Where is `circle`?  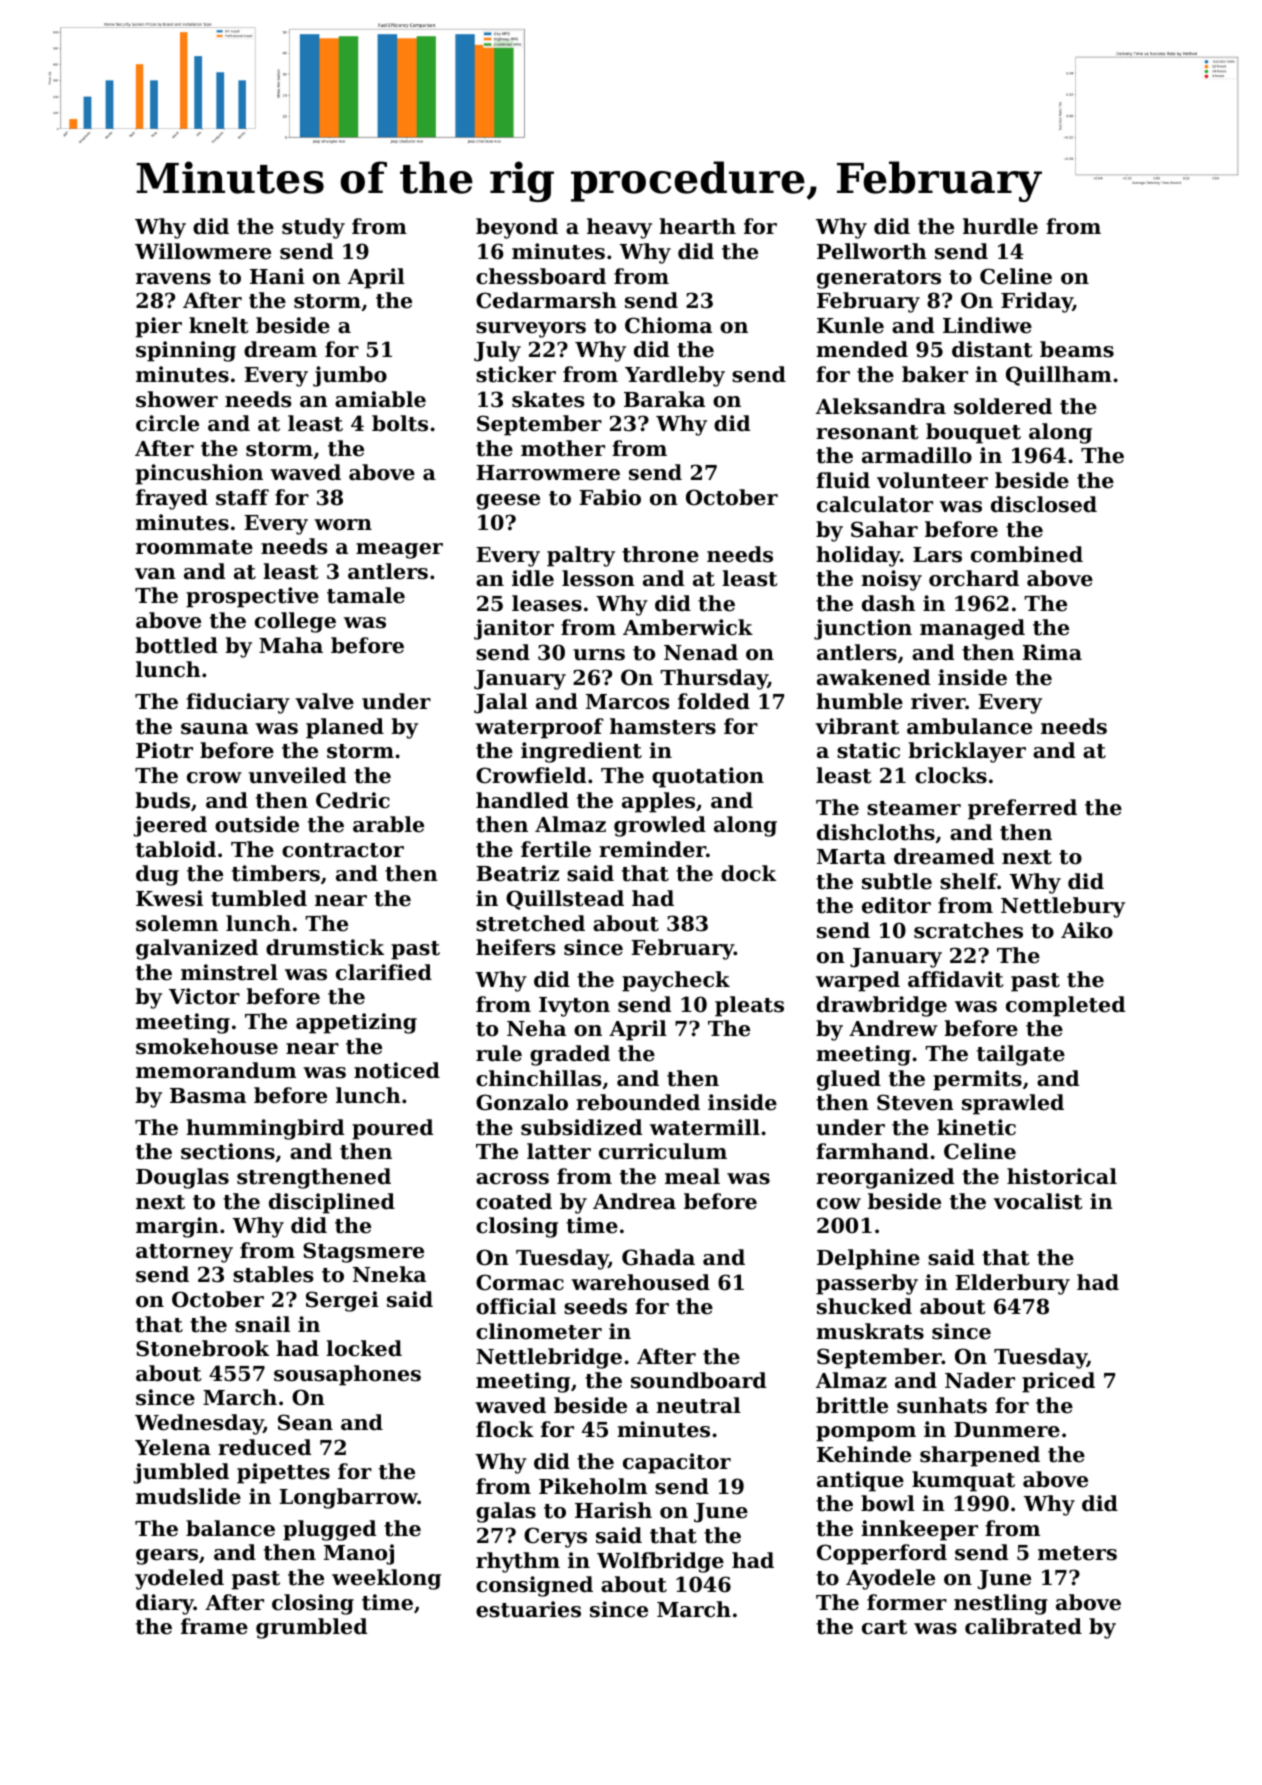
circle is located at coordinates (167, 423).
